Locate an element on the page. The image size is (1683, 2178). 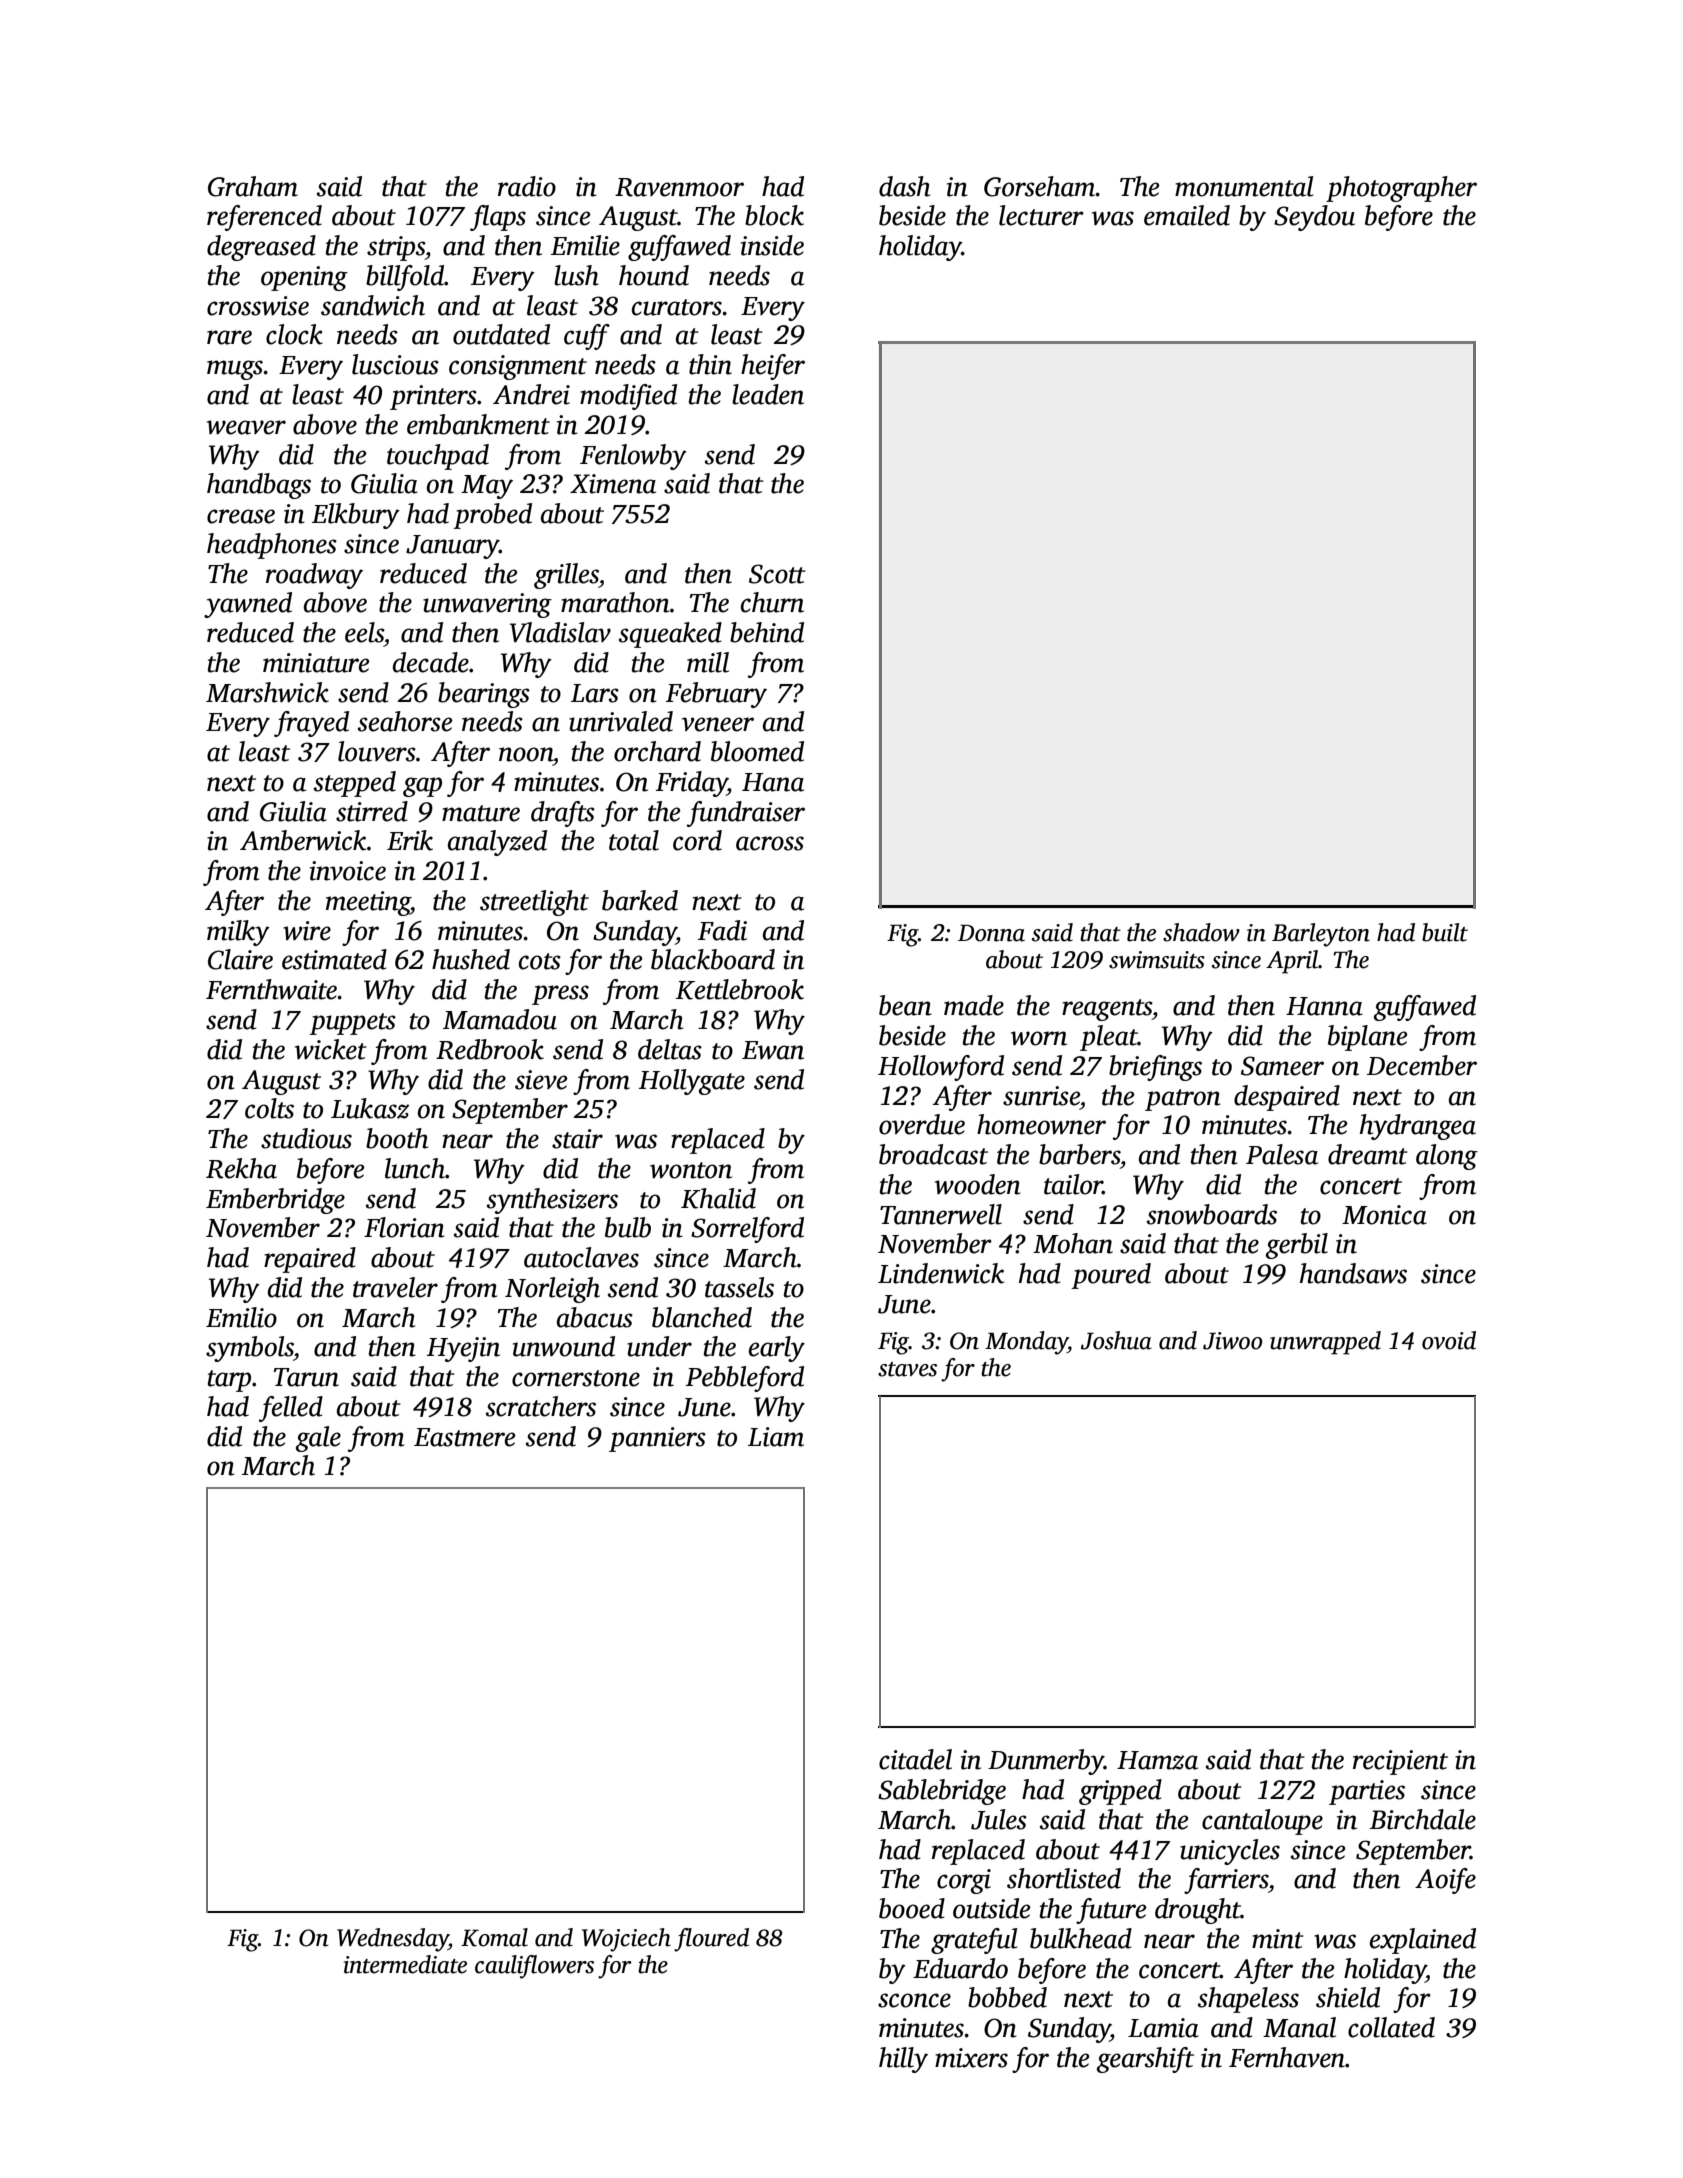
unwrapped is located at coordinates (1325, 1343).
